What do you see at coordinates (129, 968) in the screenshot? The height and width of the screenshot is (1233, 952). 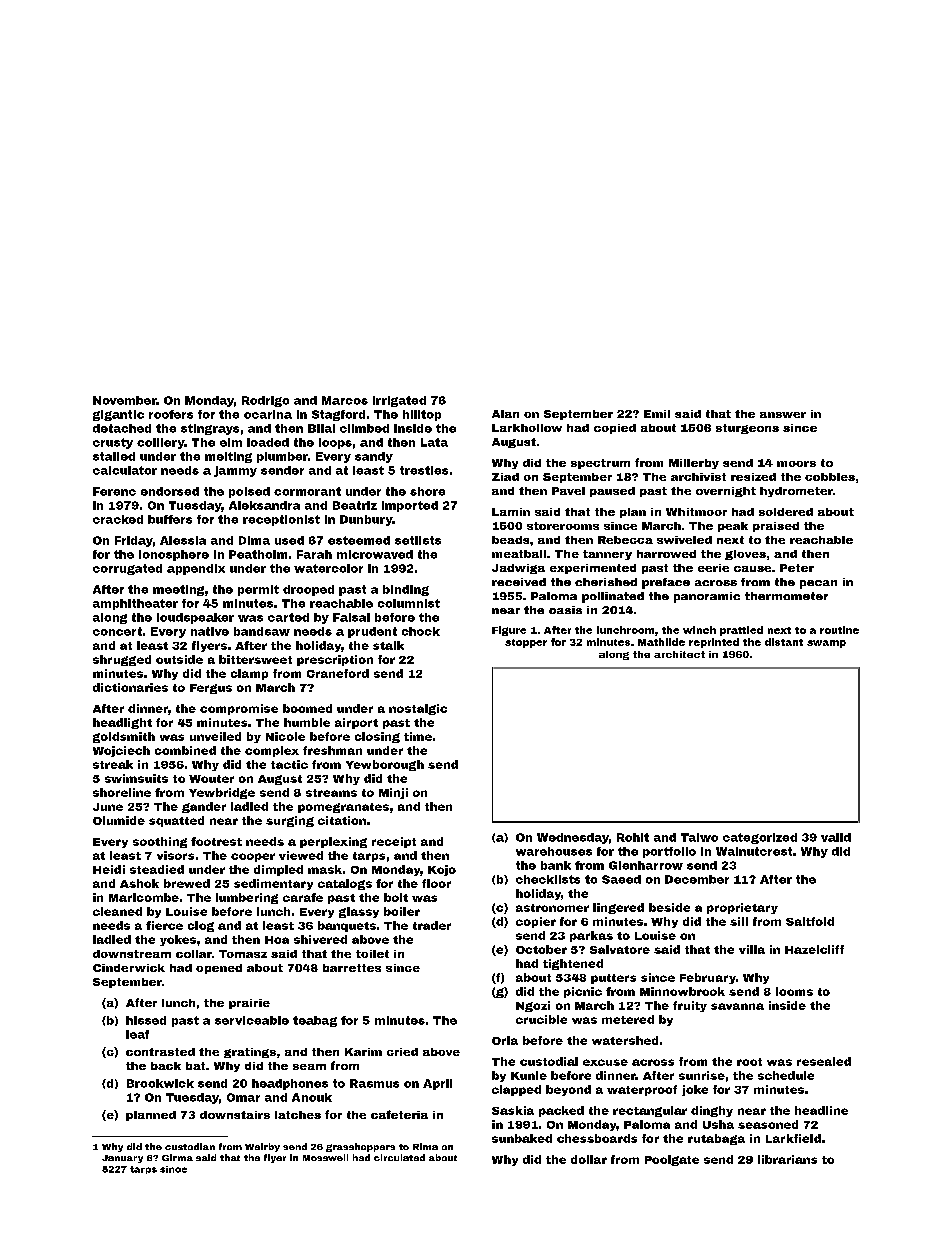 I see `Cinderwick` at bounding box center [129, 968].
